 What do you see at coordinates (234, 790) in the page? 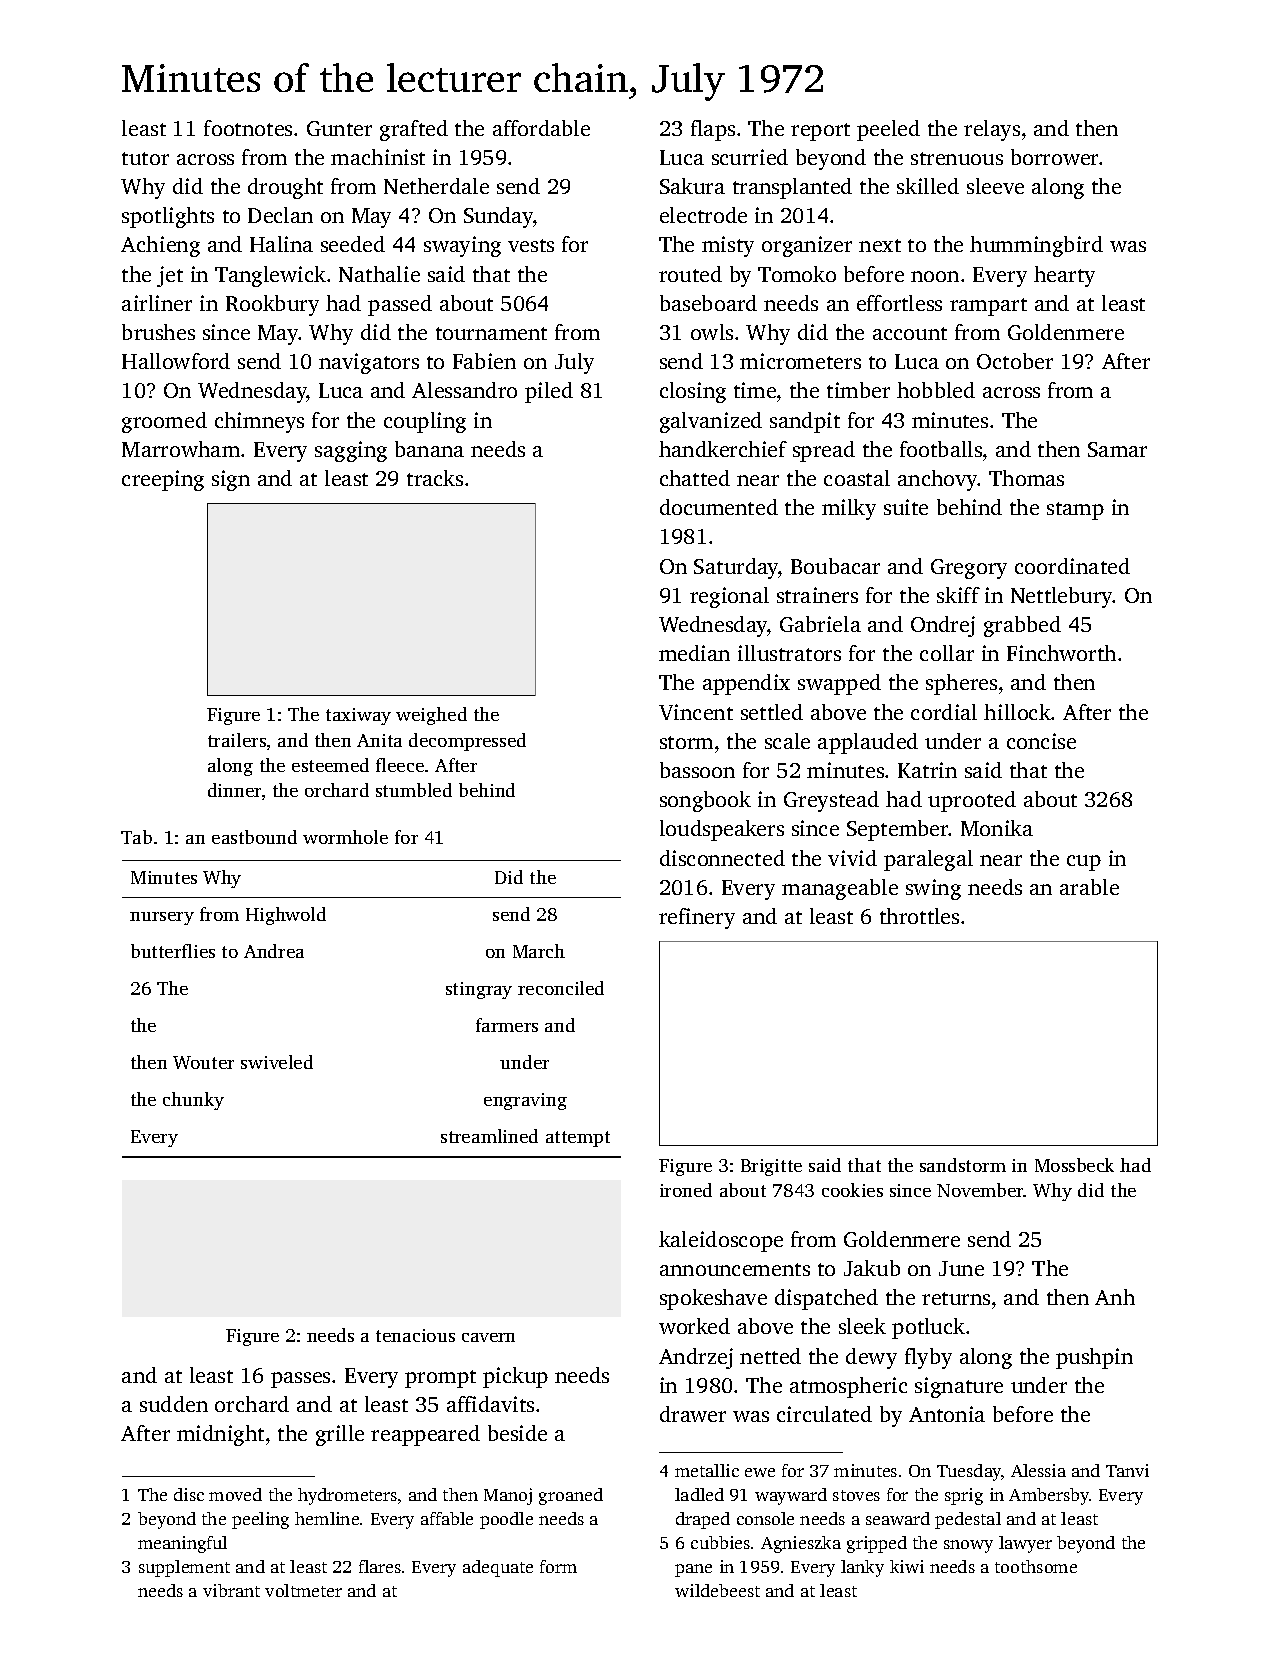
I see `dinner` at bounding box center [234, 790].
